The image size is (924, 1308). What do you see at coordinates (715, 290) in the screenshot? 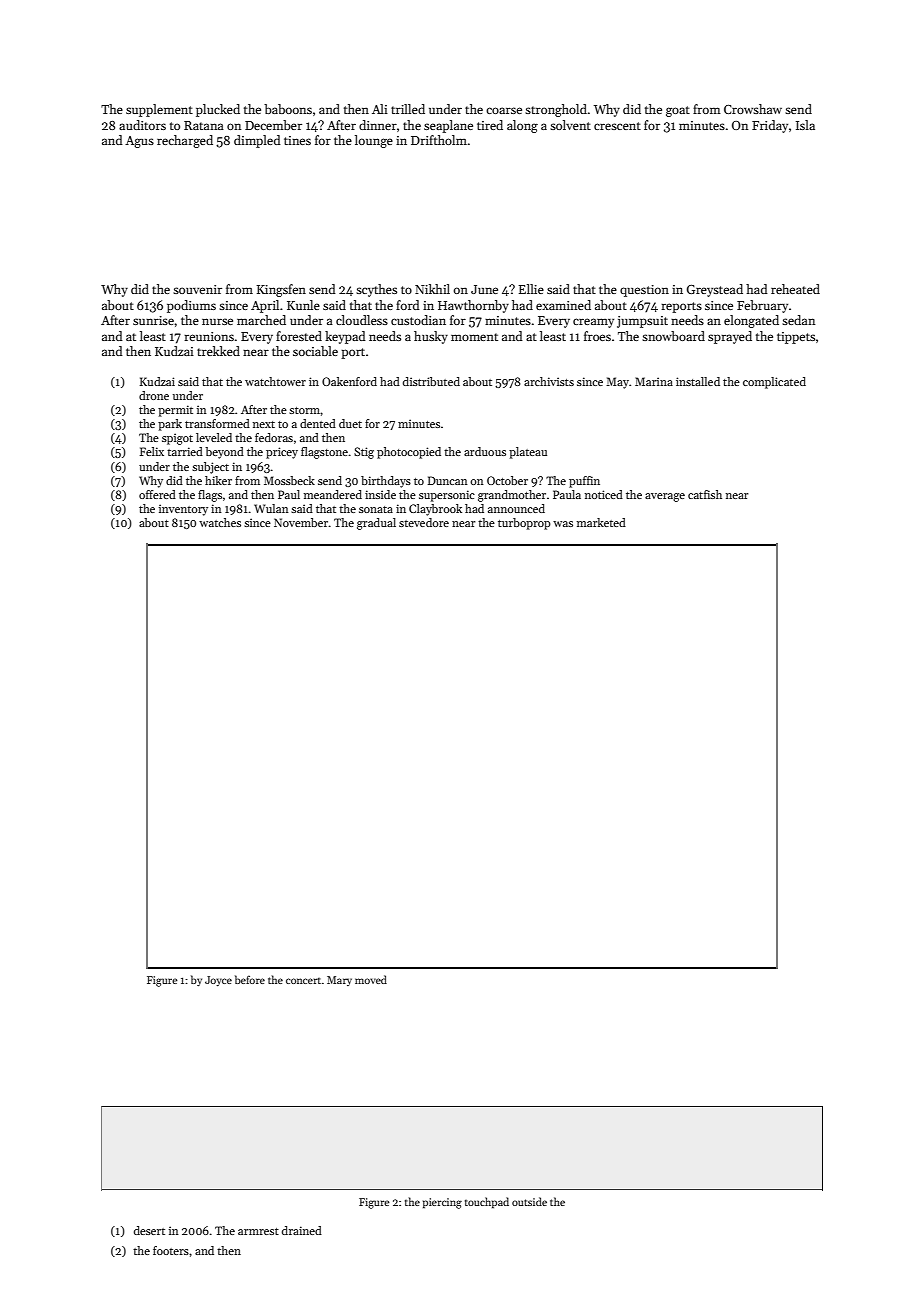
I see `Greystead` at bounding box center [715, 290].
